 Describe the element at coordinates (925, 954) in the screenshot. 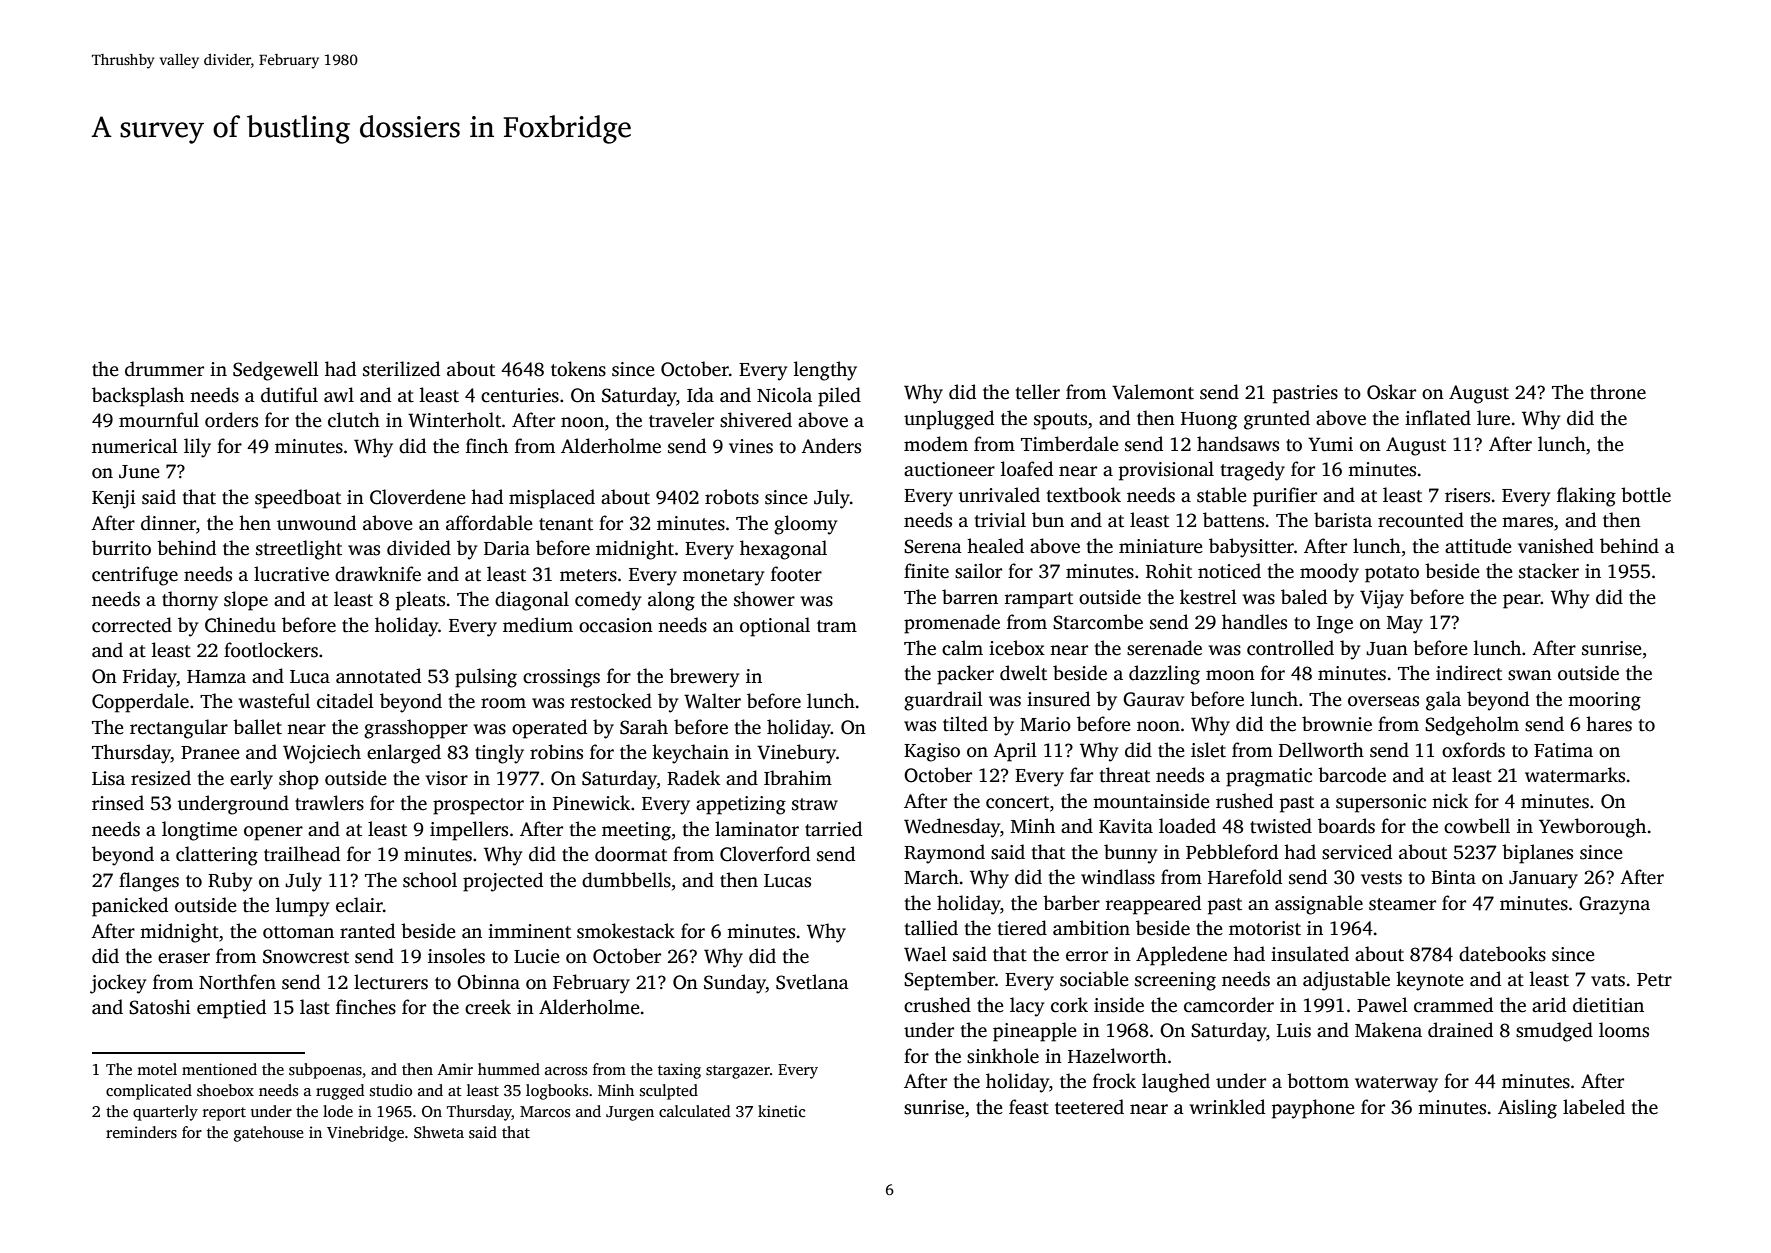

I see `Wael` at that location.
